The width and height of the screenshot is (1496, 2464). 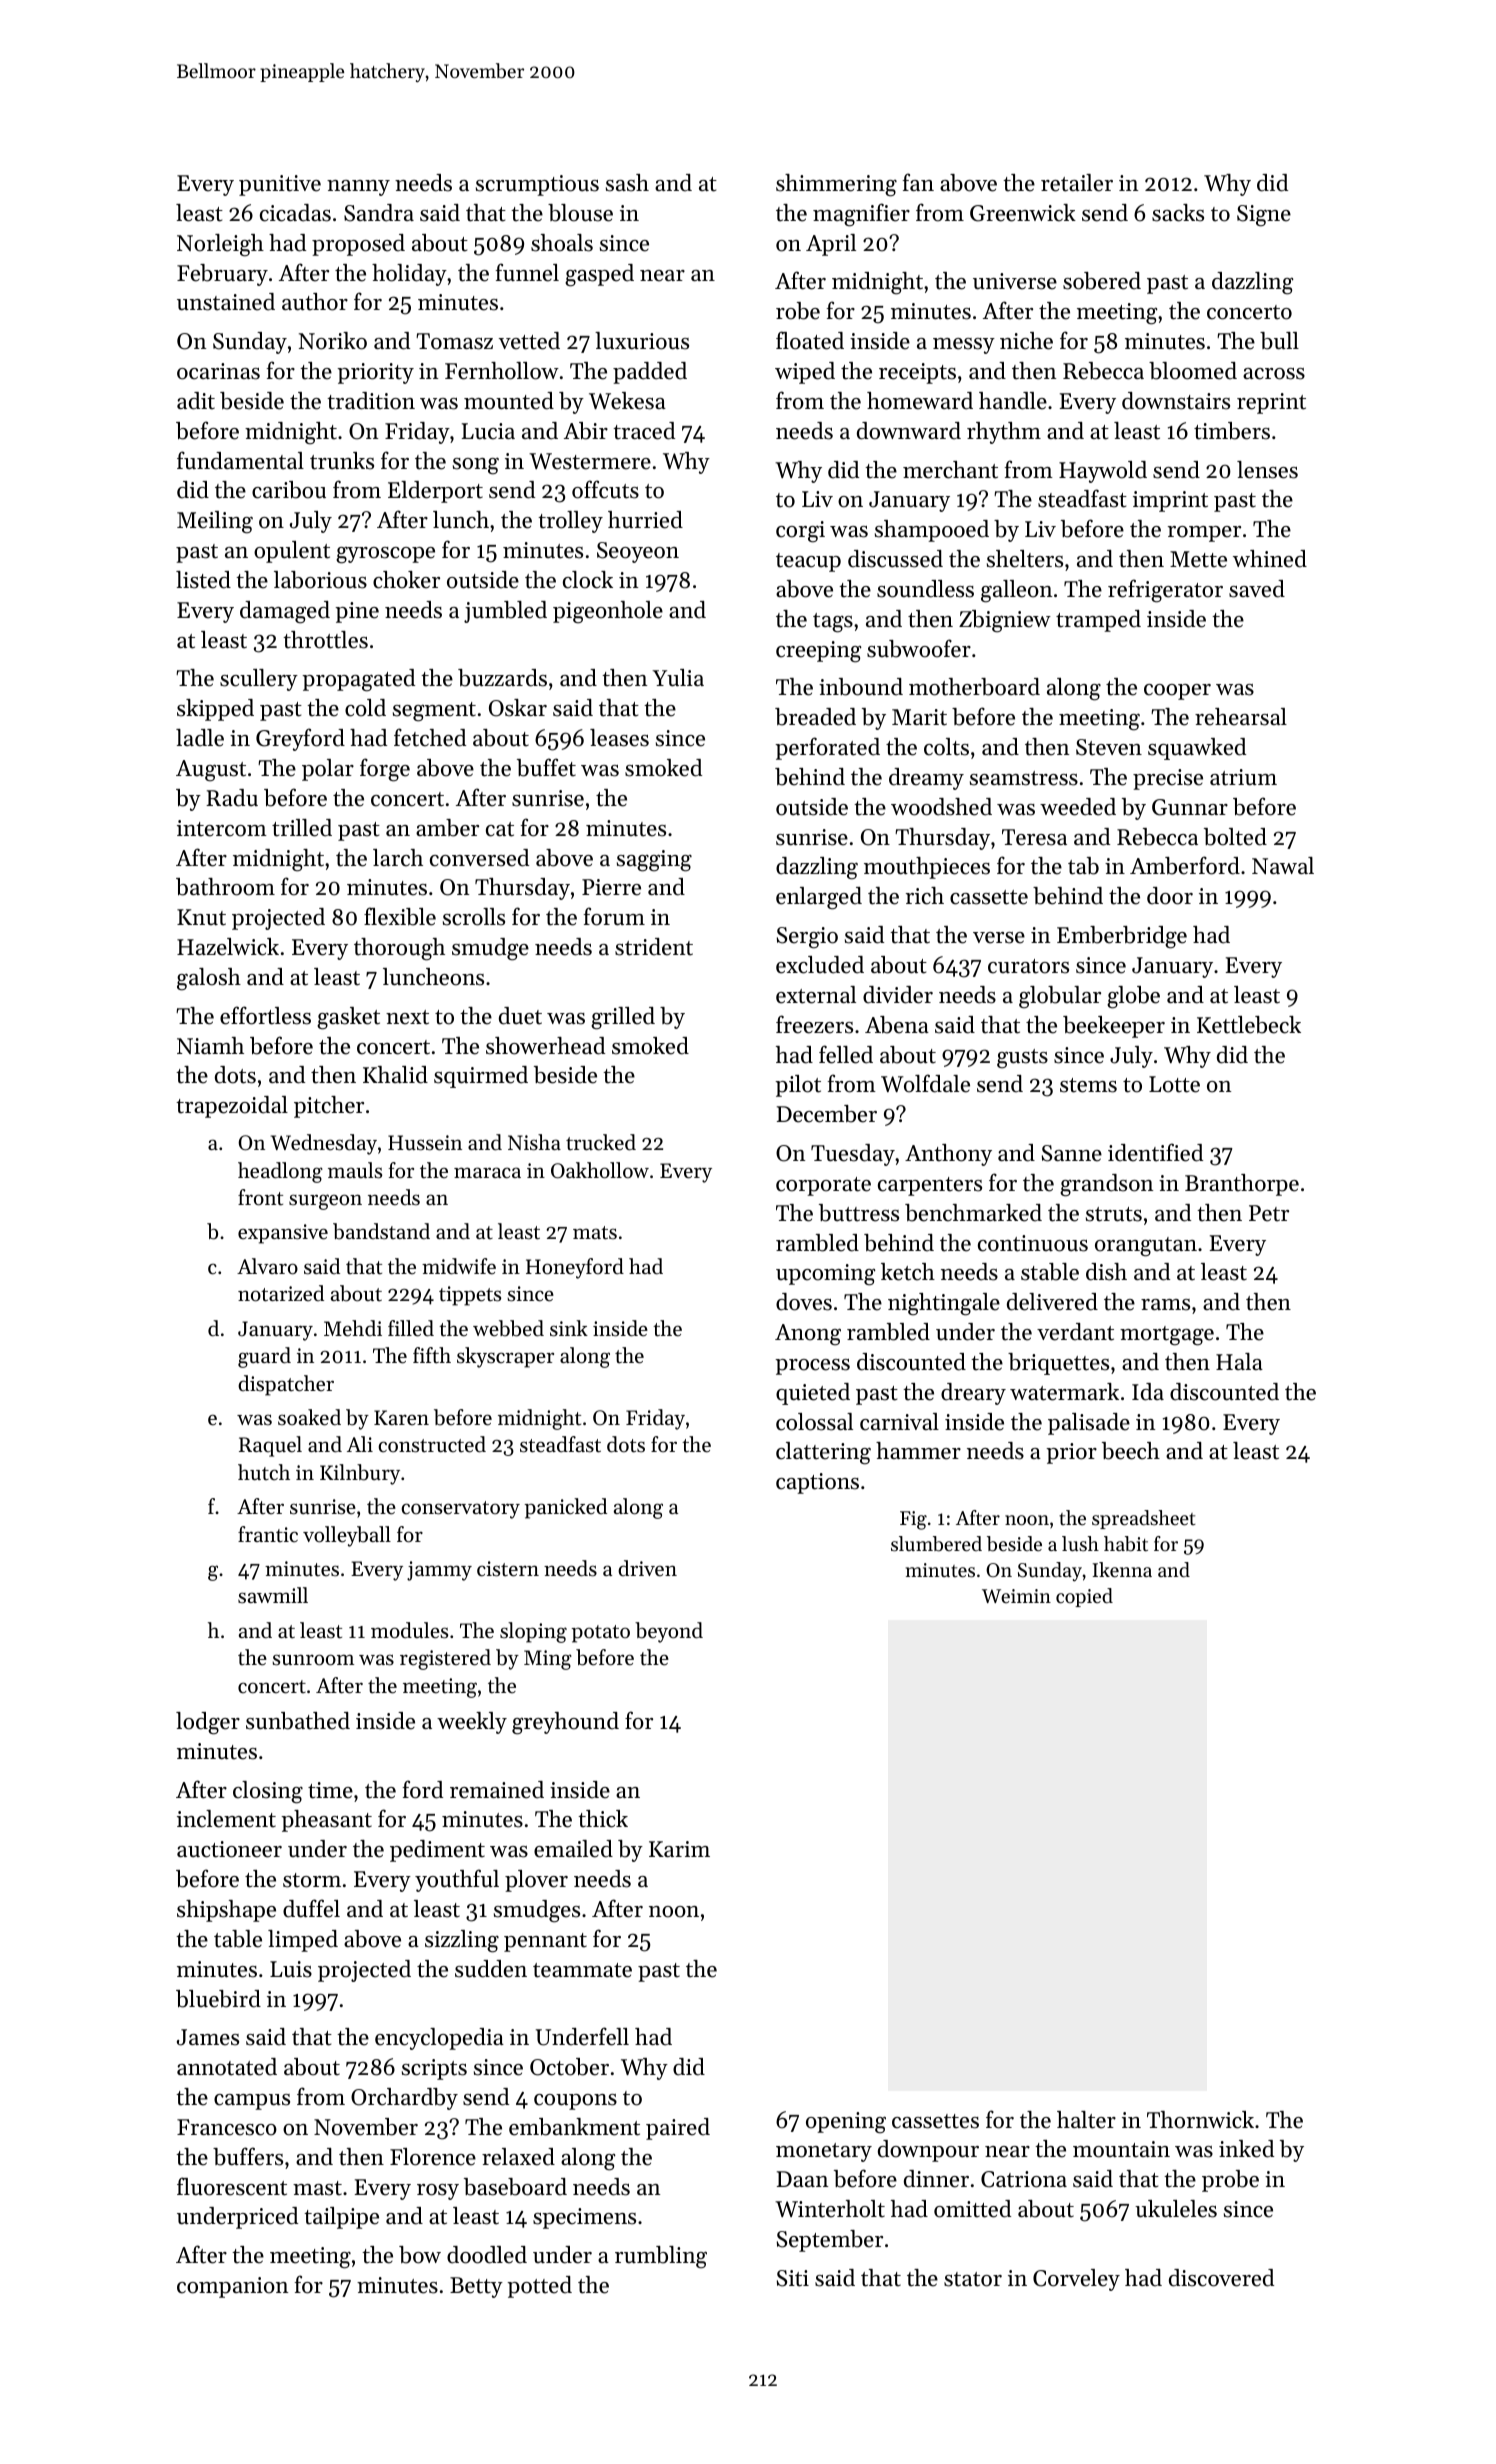 What do you see at coordinates (1241, 717) in the screenshot?
I see `rehearsal` at bounding box center [1241, 717].
